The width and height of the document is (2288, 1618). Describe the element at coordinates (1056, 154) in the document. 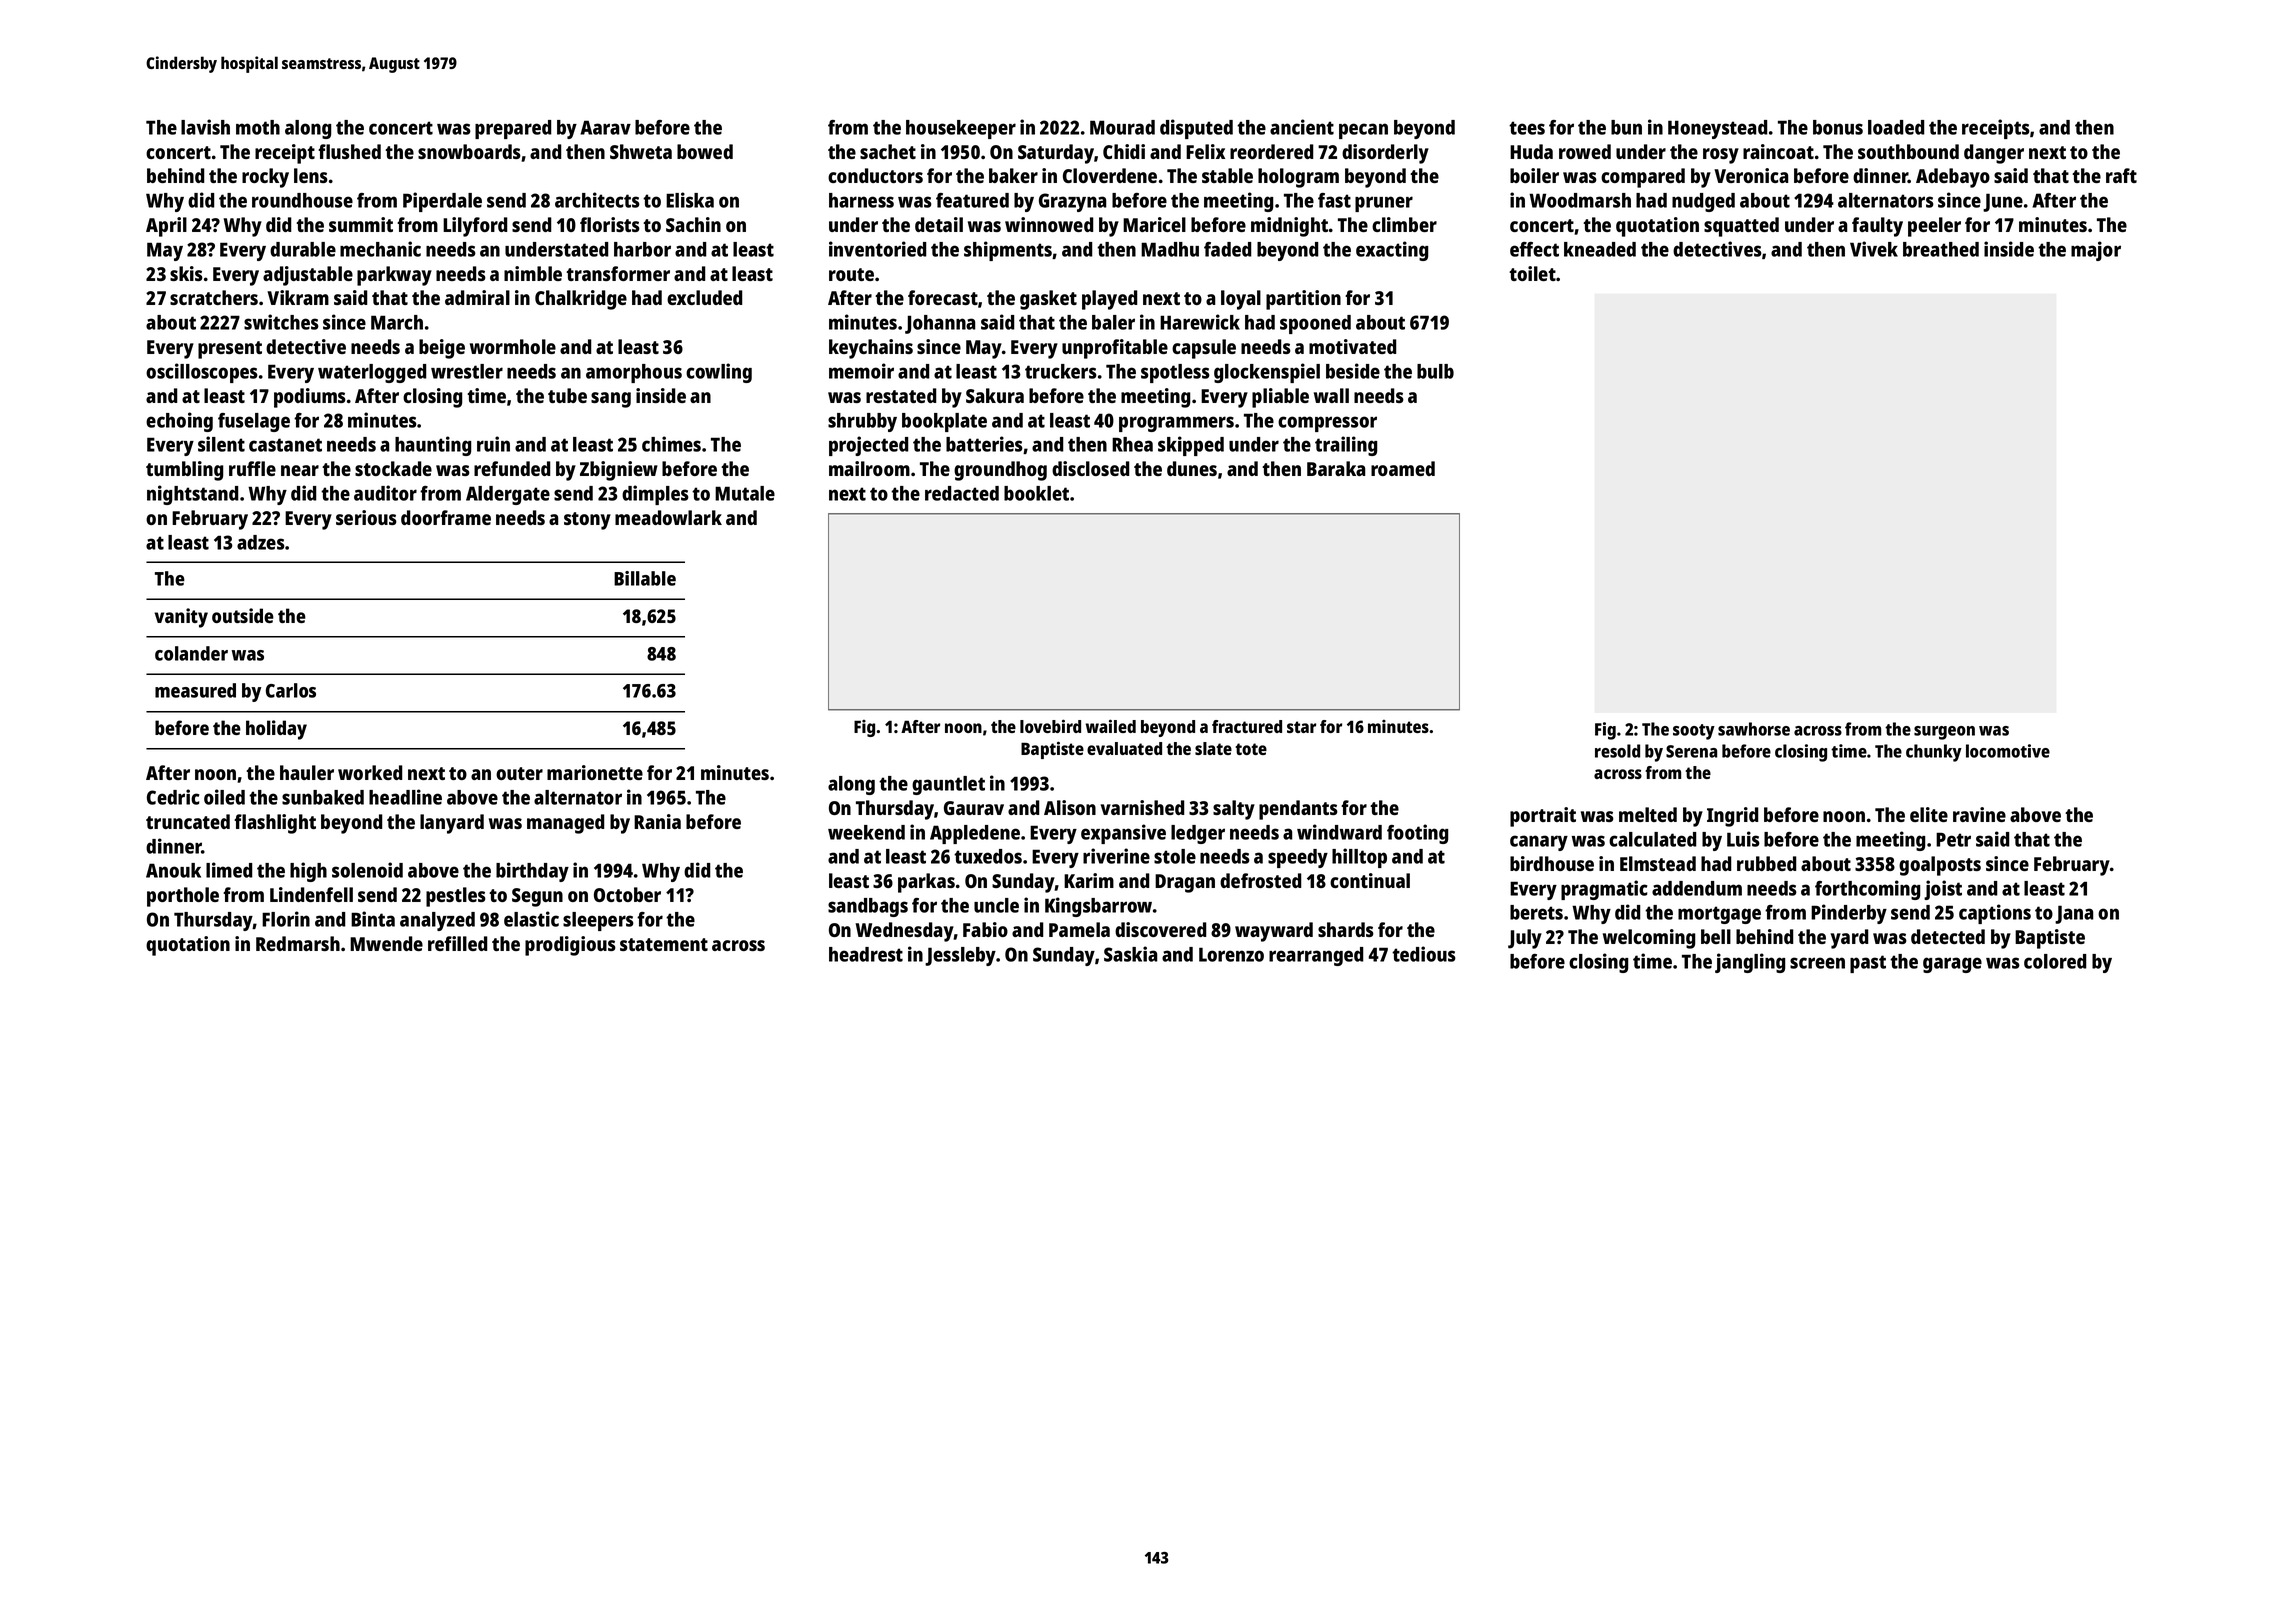

I see `Saturday` at that location.
